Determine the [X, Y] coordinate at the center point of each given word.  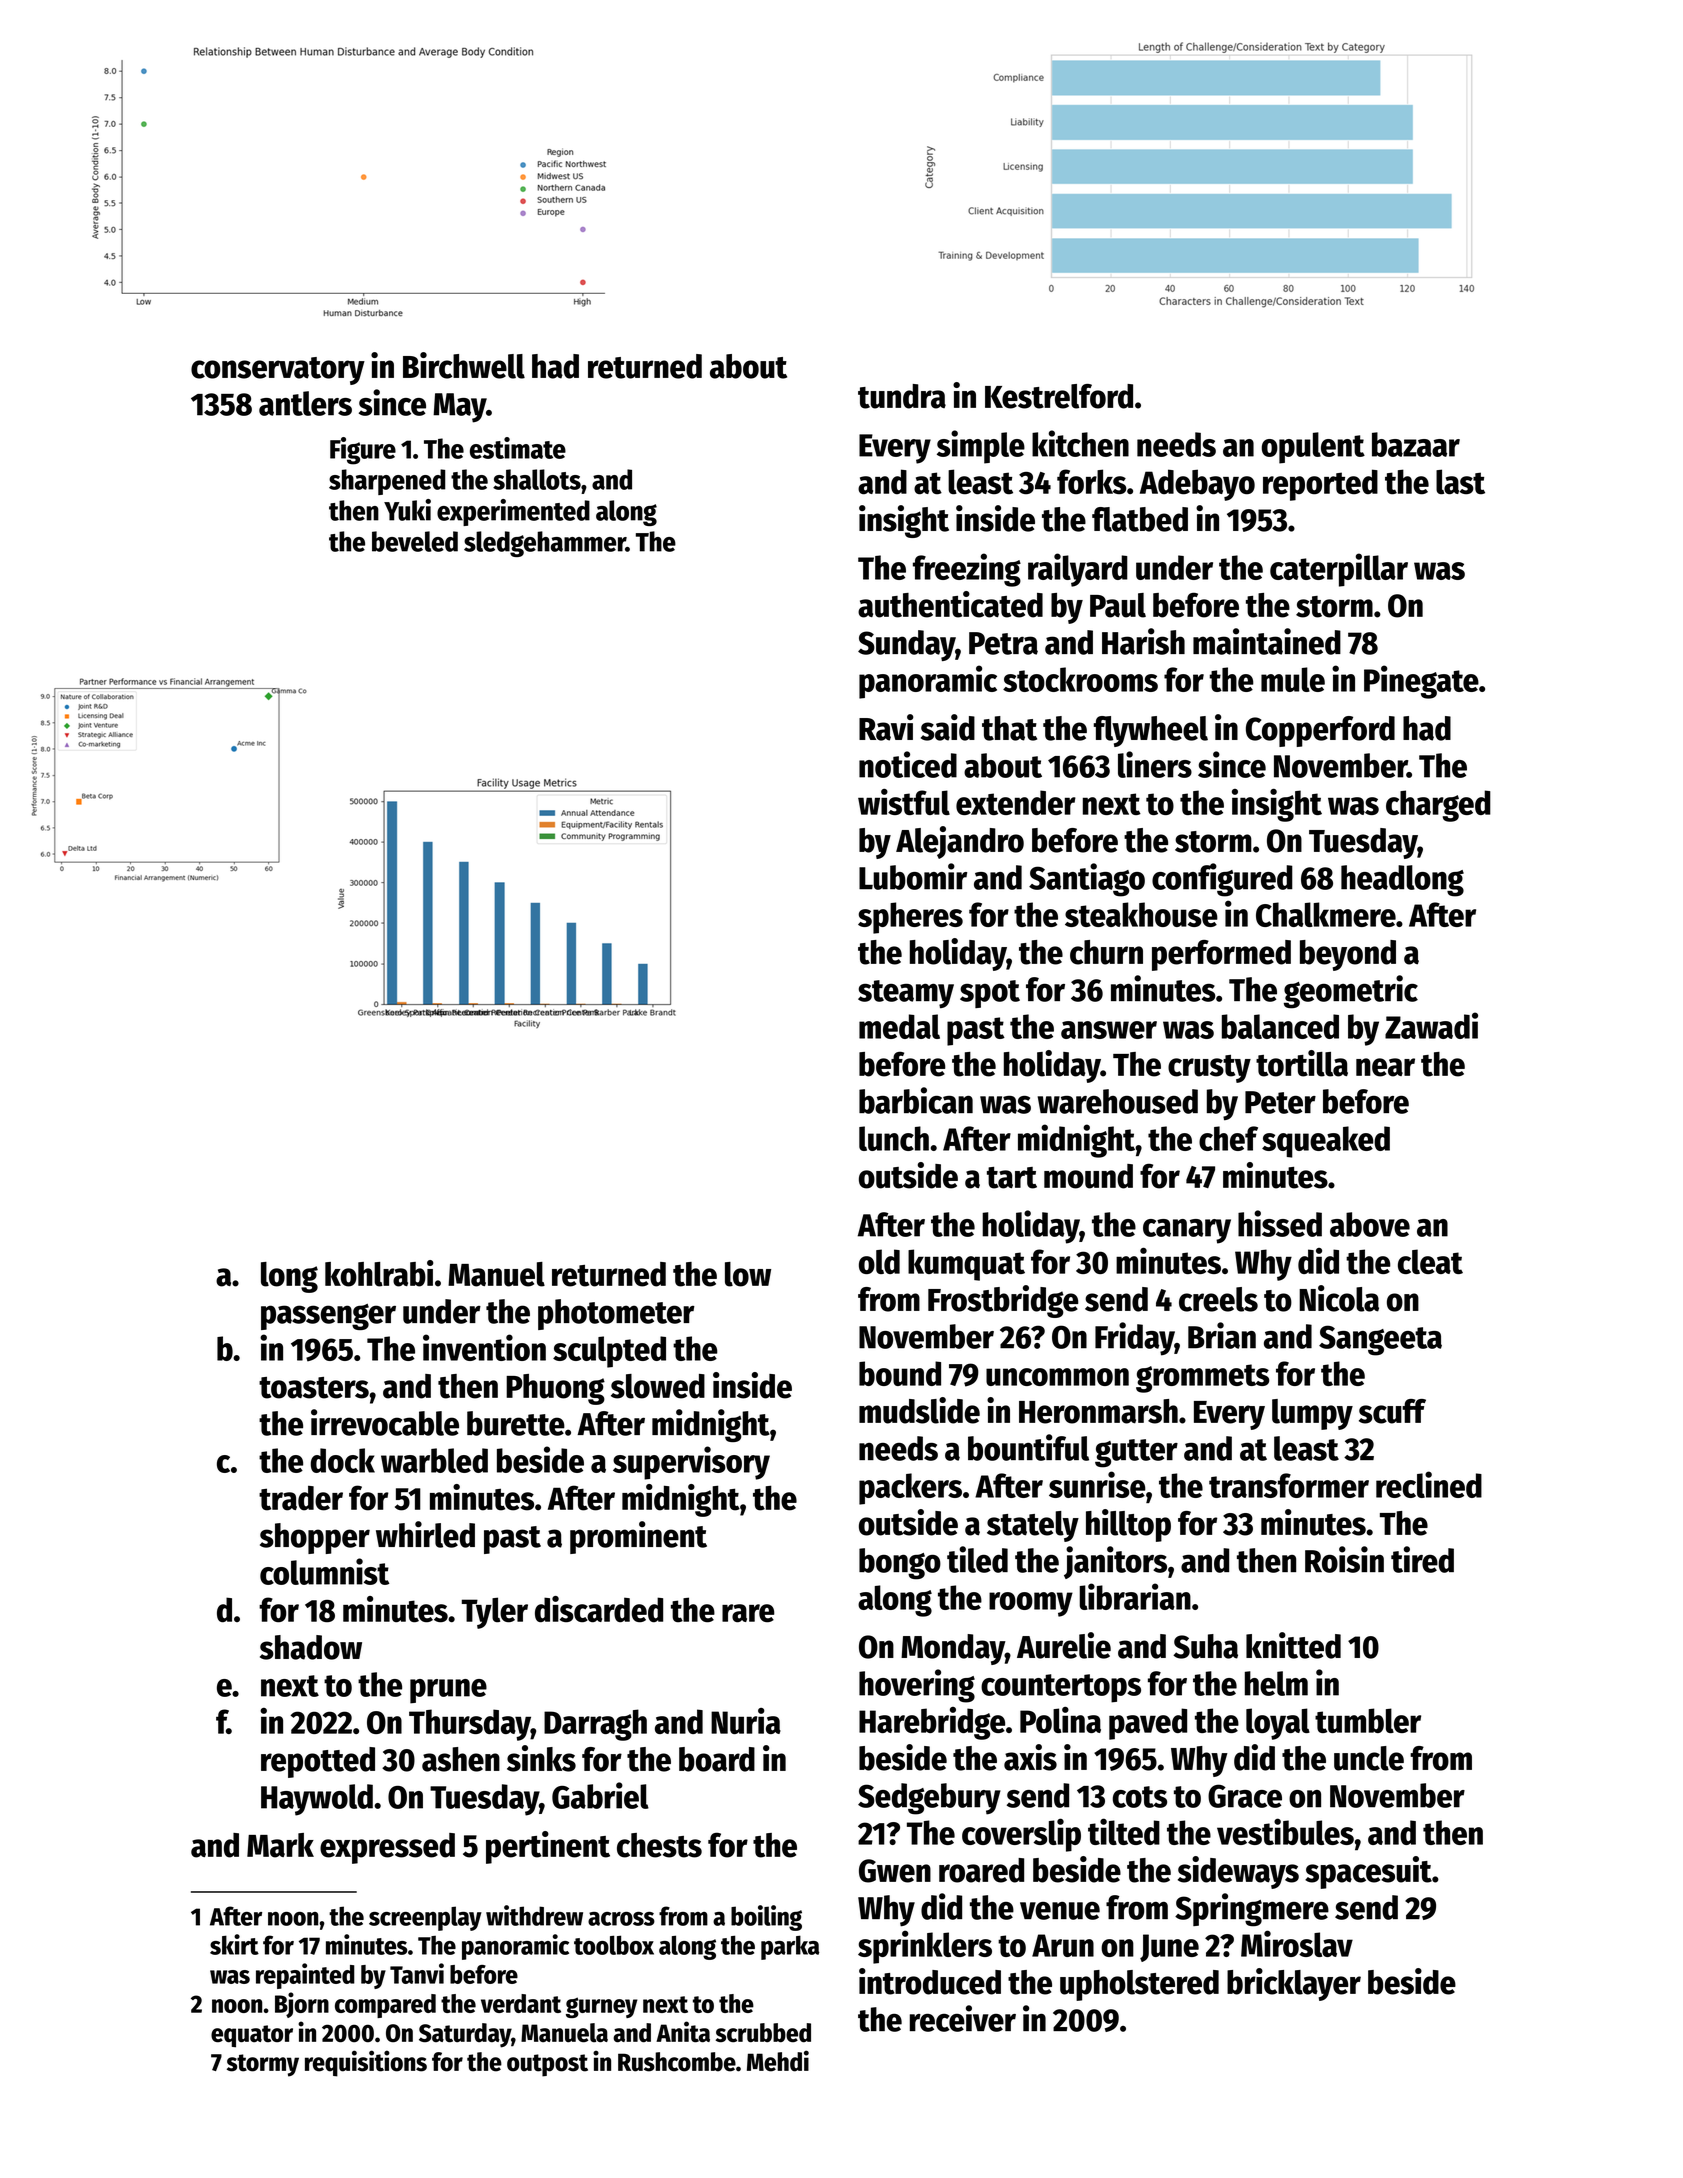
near [1385, 1067]
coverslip [1021, 1835]
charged [1438, 806]
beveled [415, 541]
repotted [318, 1762]
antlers [305, 403]
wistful [904, 802]
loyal [1278, 1724]
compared [385, 2006]
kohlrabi [379, 1273]
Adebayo [1197, 485]
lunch [894, 1138]
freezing [967, 570]
